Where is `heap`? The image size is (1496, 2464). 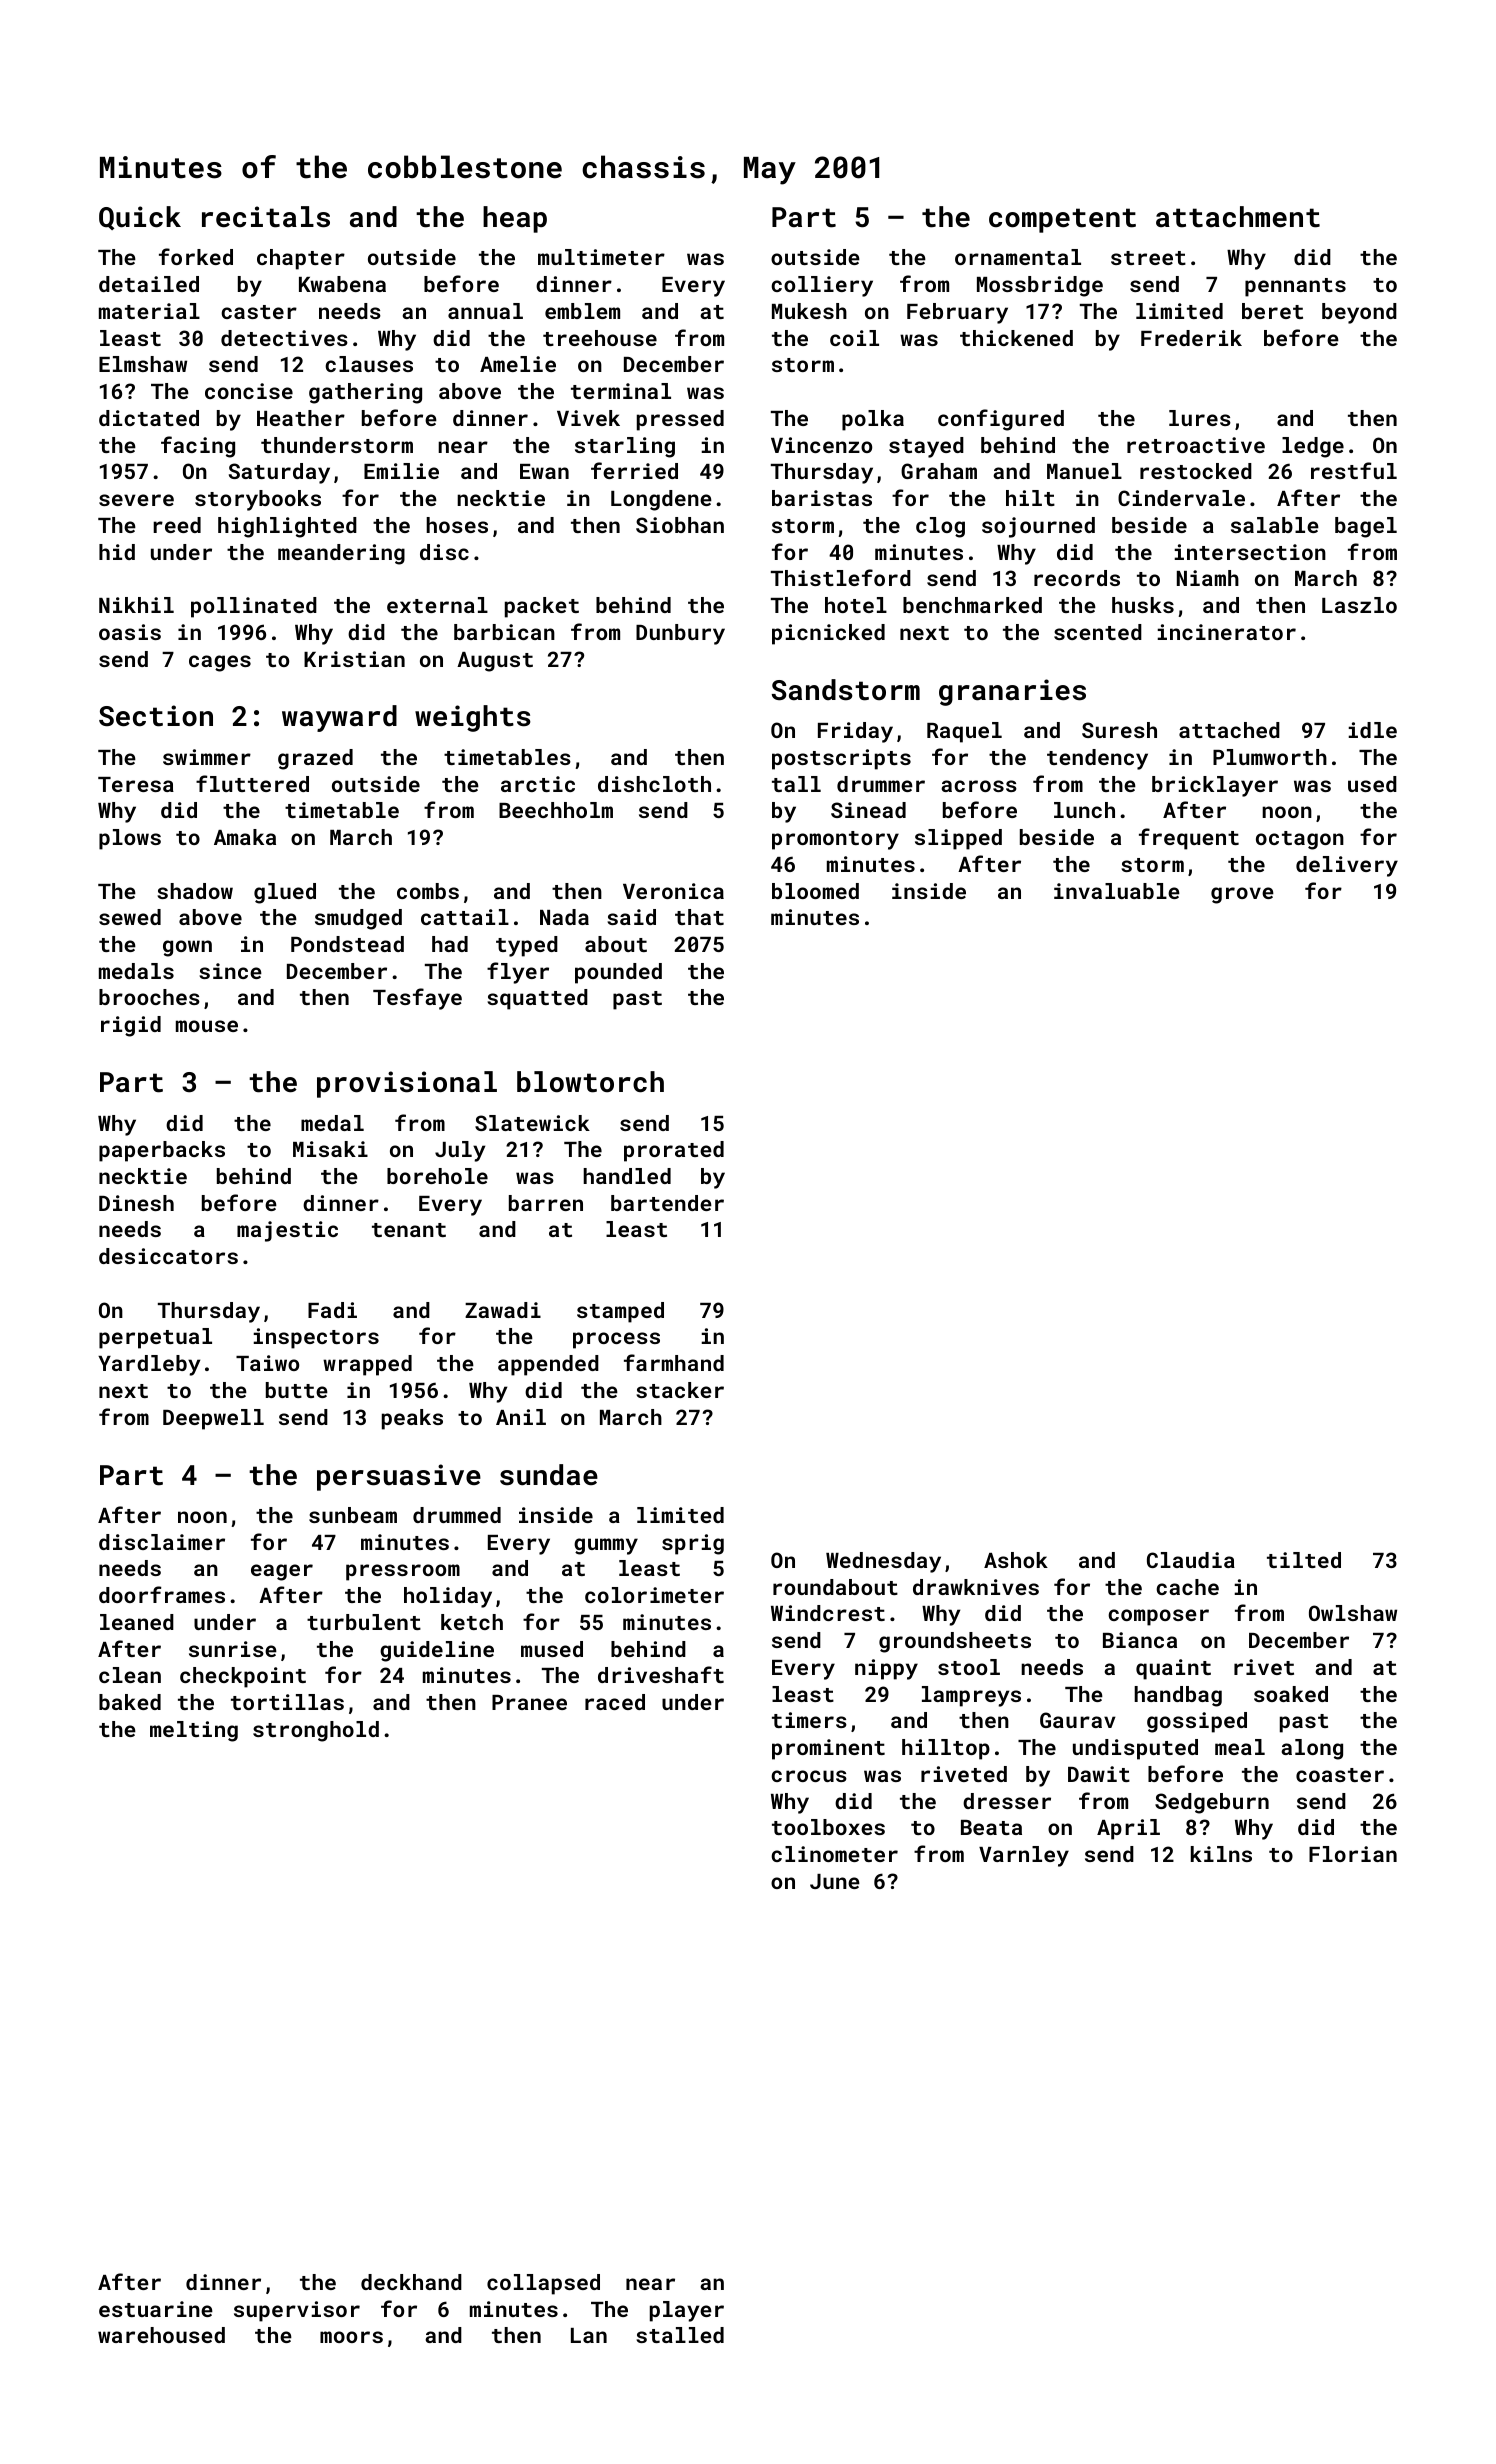 heap is located at coordinates (515, 219).
